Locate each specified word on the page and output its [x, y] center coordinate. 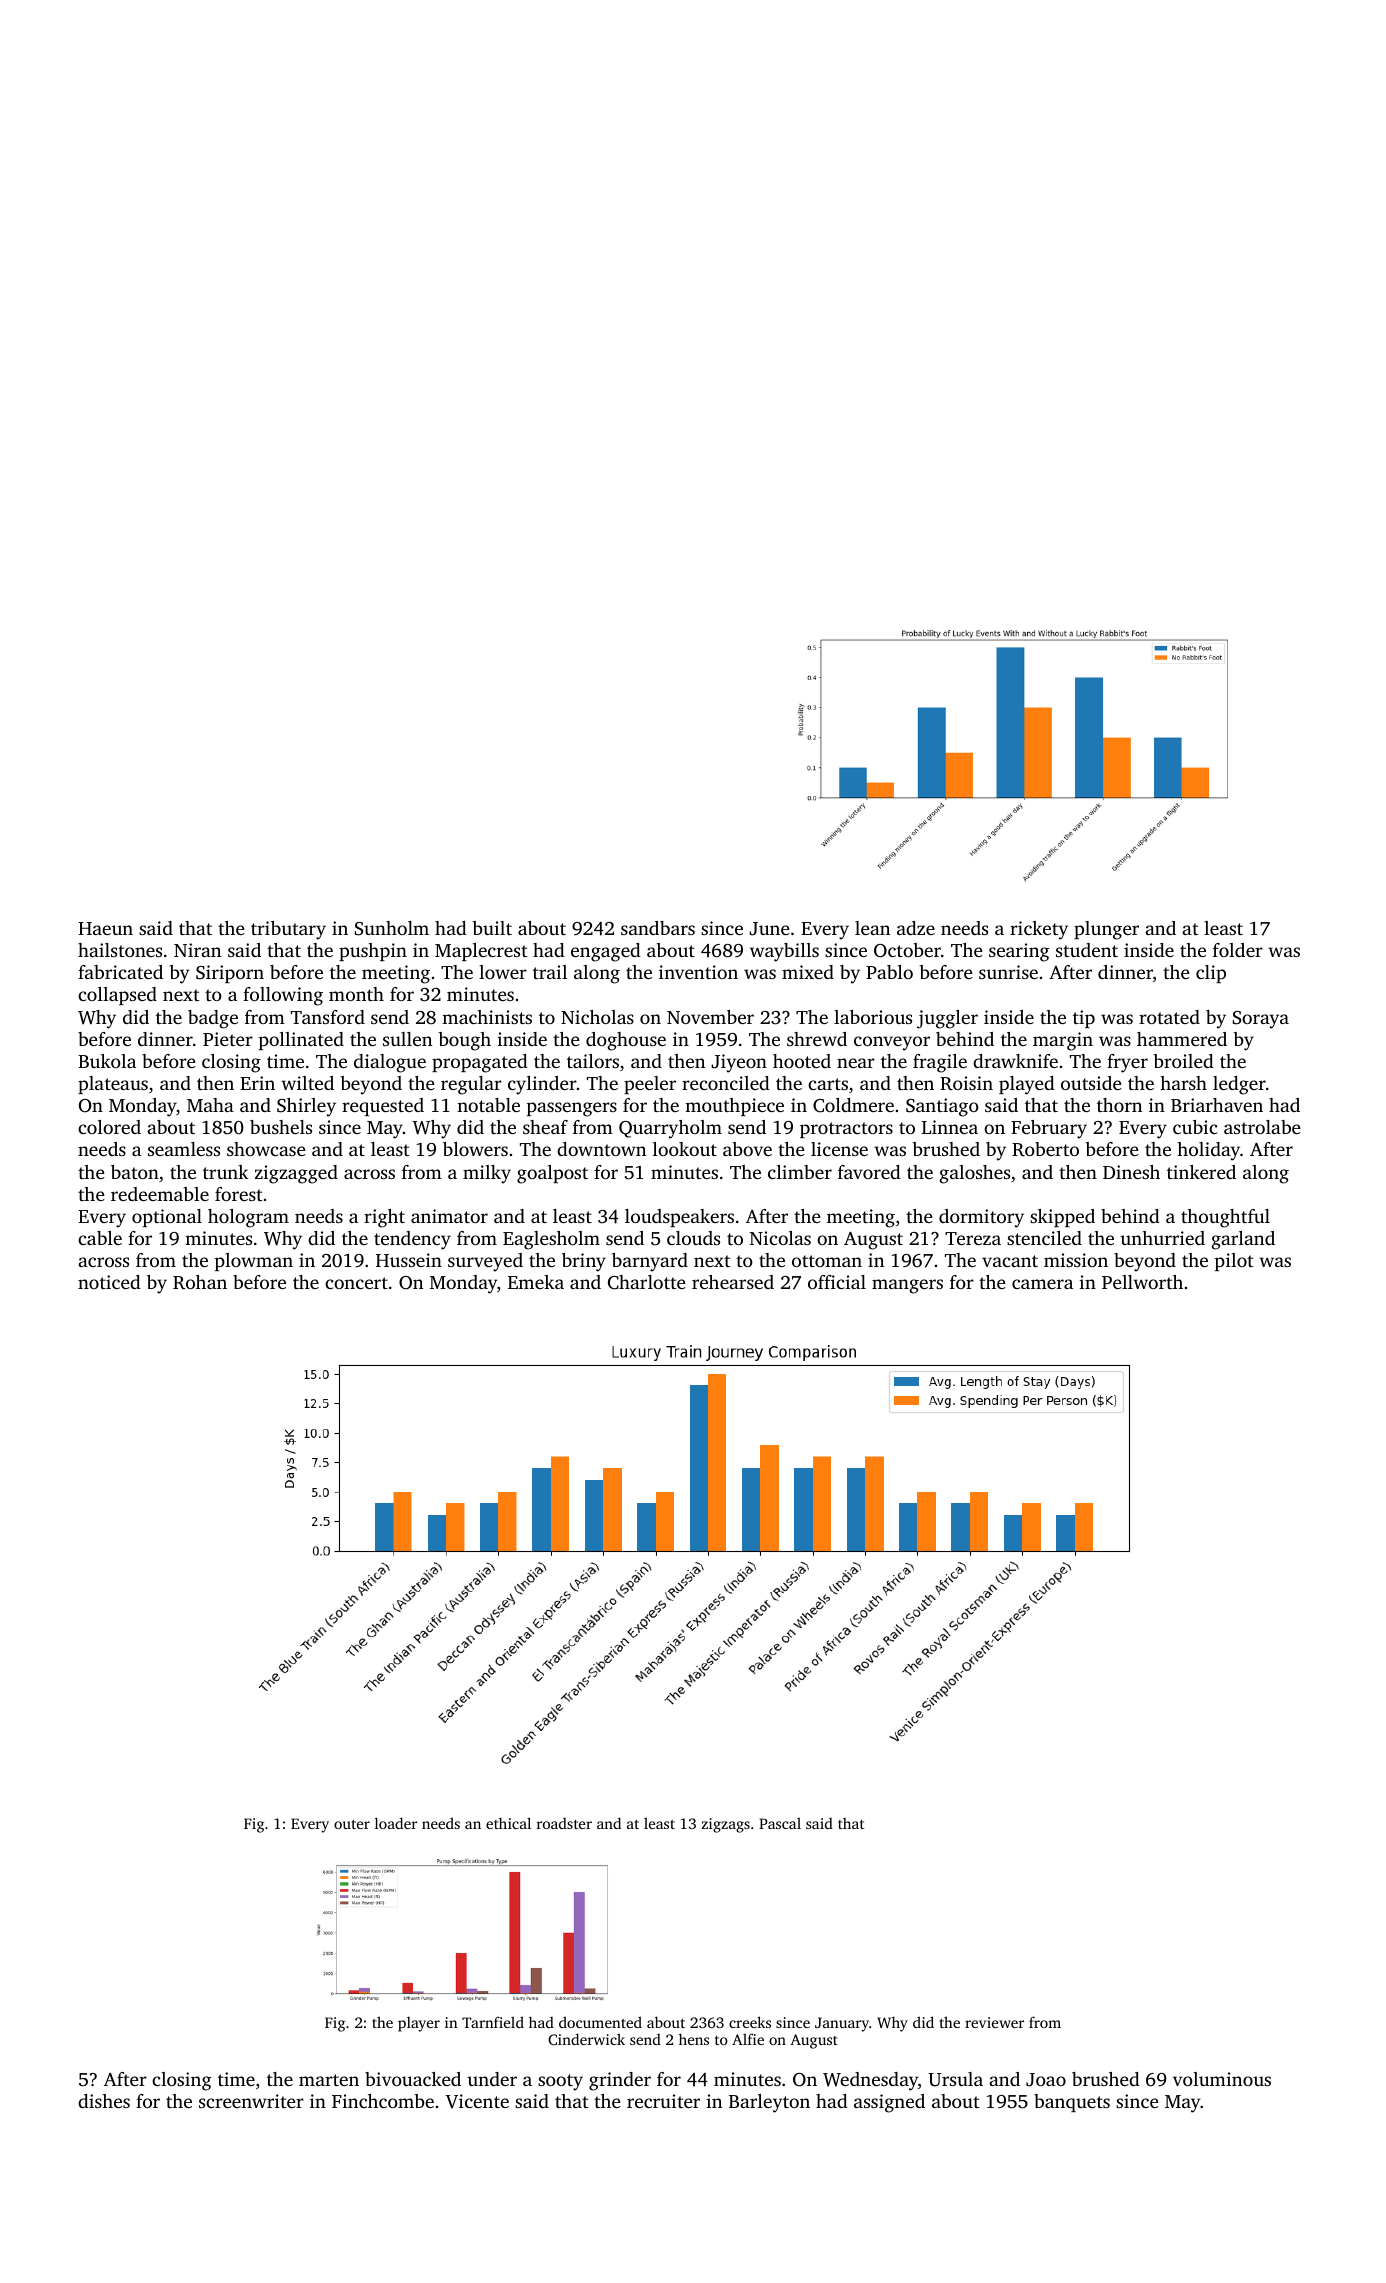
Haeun [105, 928]
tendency [412, 1240]
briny [584, 1262]
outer [352, 1824]
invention [698, 972]
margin [1063, 1041]
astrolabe [1262, 1127]
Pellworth [1142, 1282]
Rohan [200, 1282]
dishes [104, 2101]
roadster [564, 1823]
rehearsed [733, 1282]
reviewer [994, 2022]
